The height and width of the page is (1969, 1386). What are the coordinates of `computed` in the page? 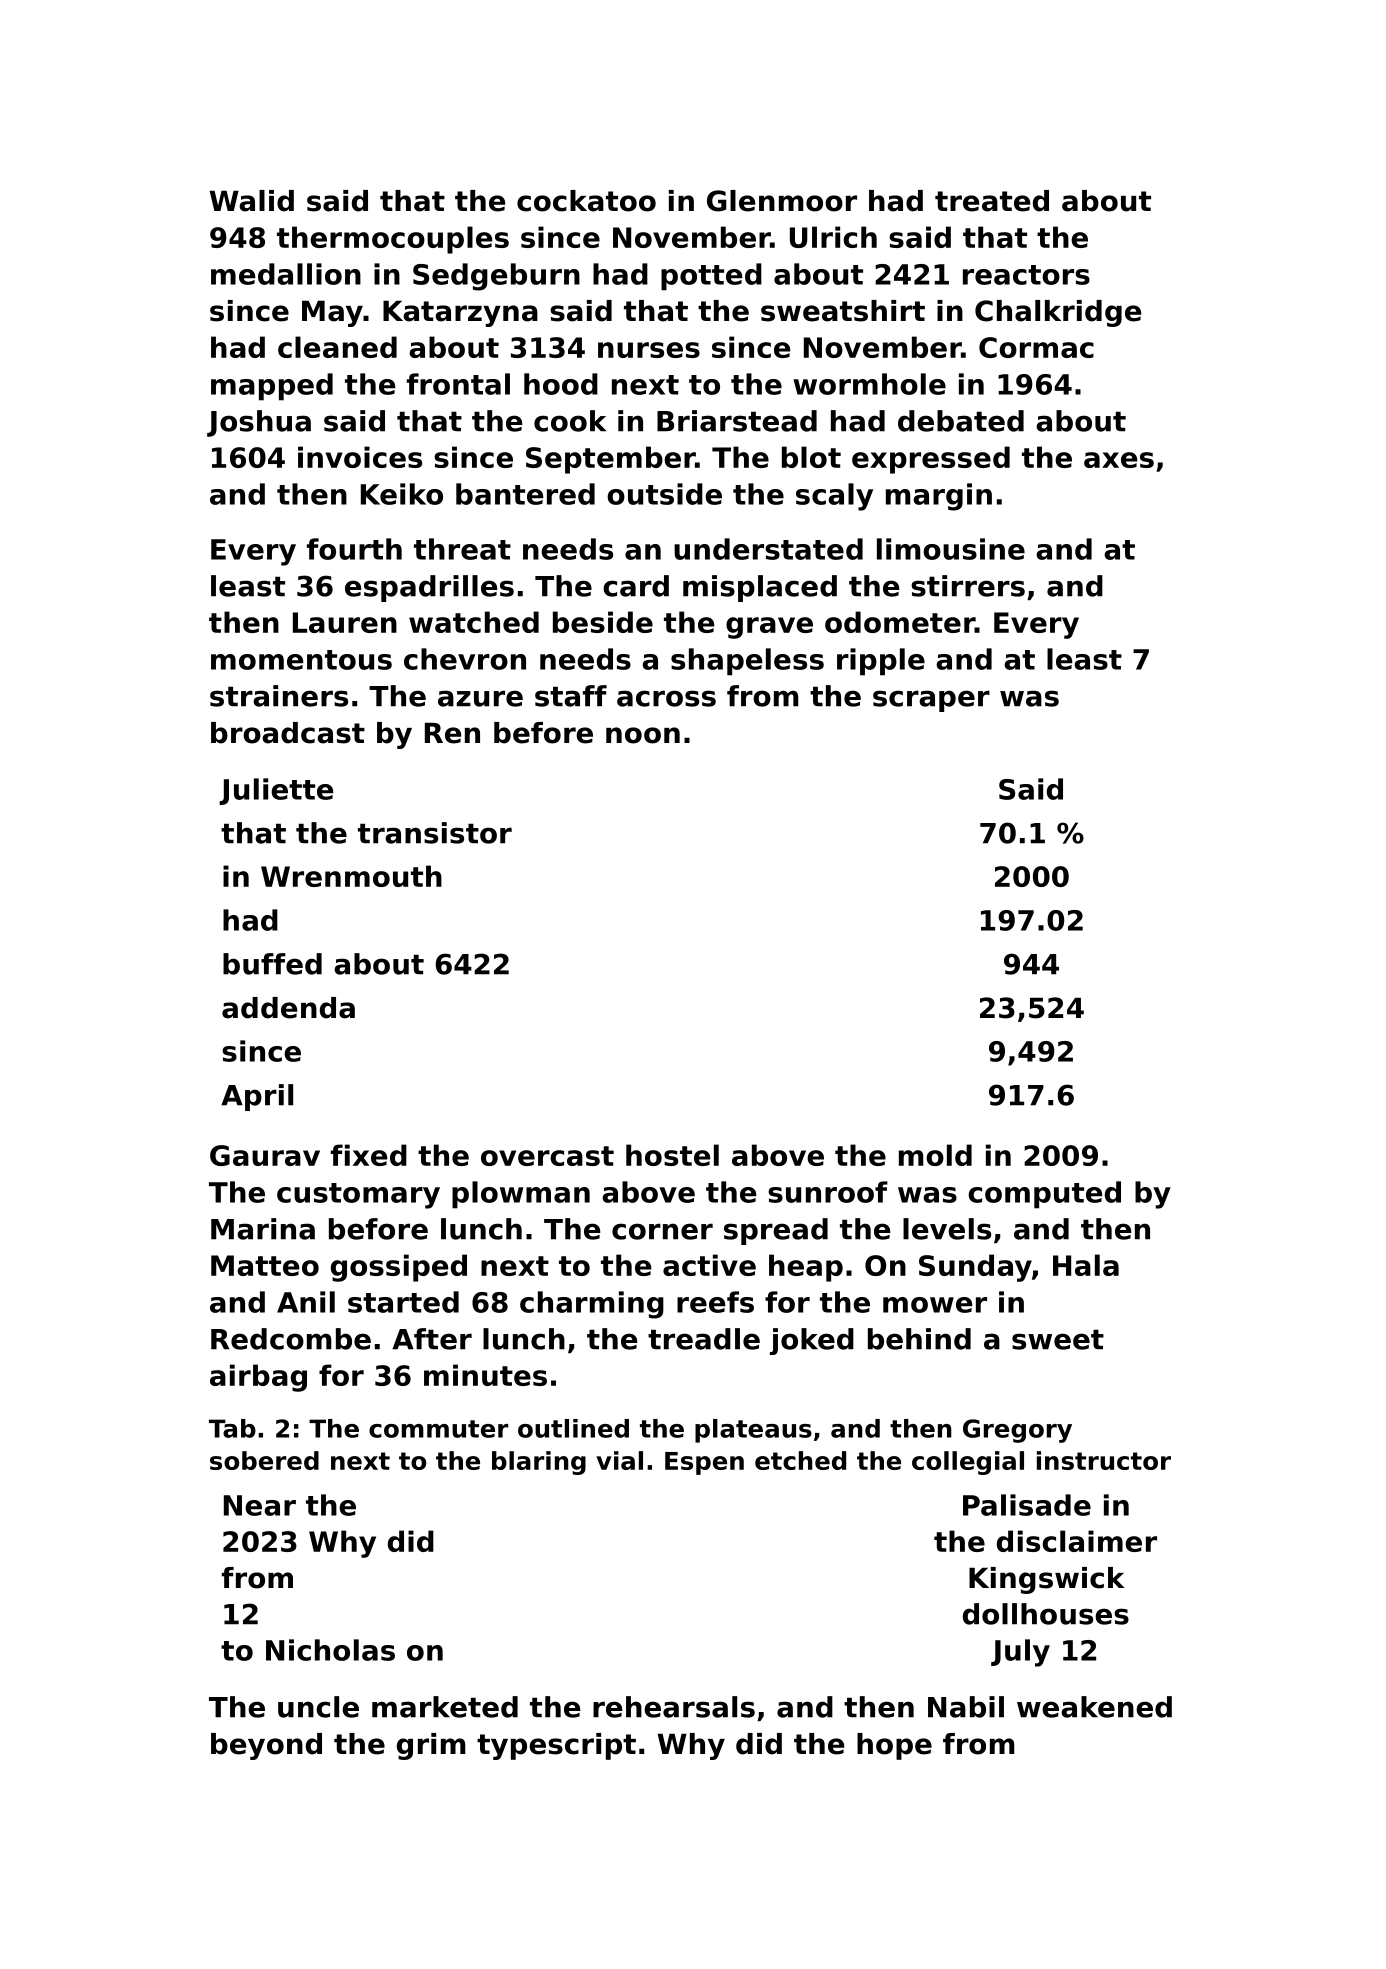 It's located at (1044, 1195).
